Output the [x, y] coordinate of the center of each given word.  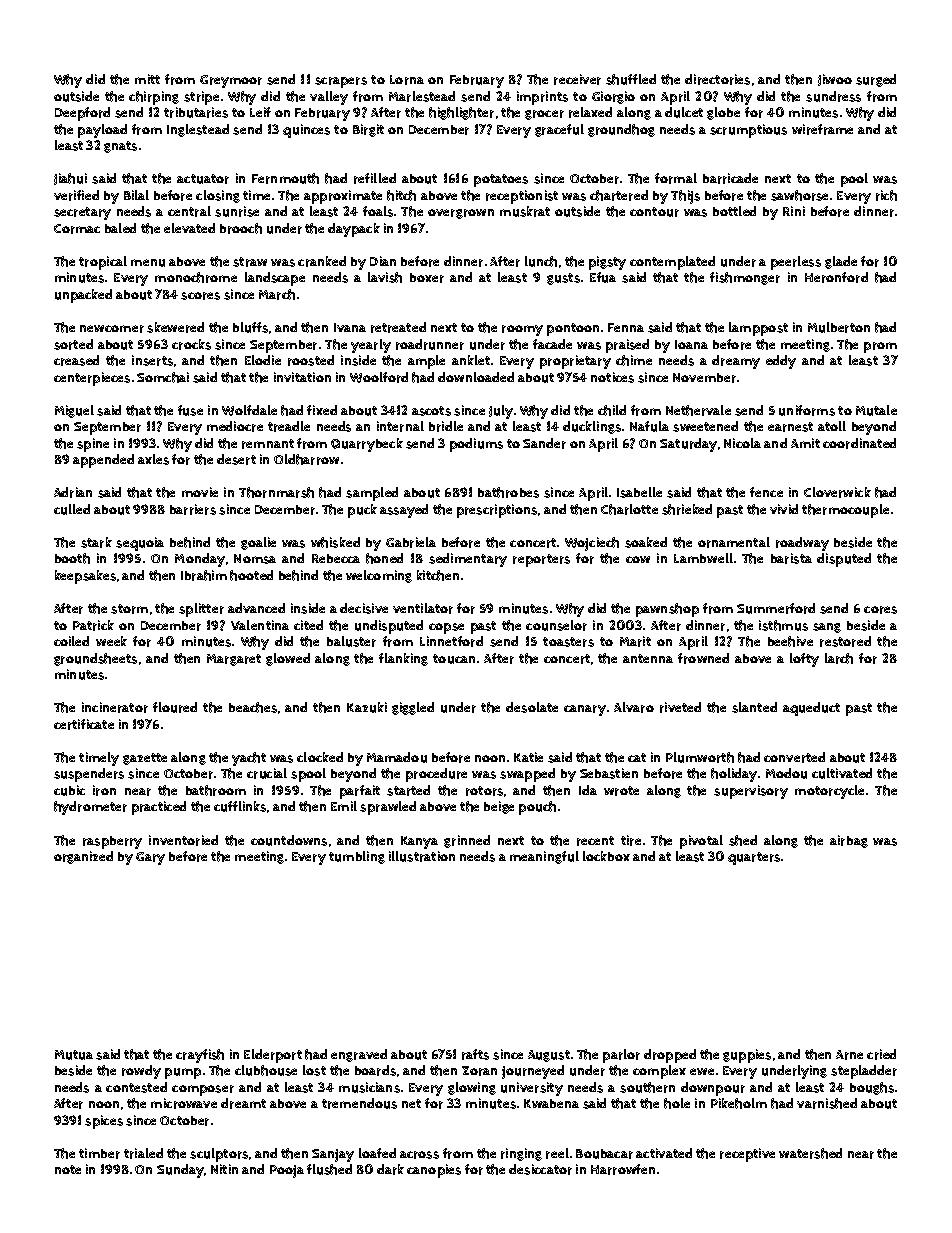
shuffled [631, 79]
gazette [145, 759]
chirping [154, 98]
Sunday [180, 1171]
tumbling [357, 857]
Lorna [407, 80]
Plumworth [700, 757]
